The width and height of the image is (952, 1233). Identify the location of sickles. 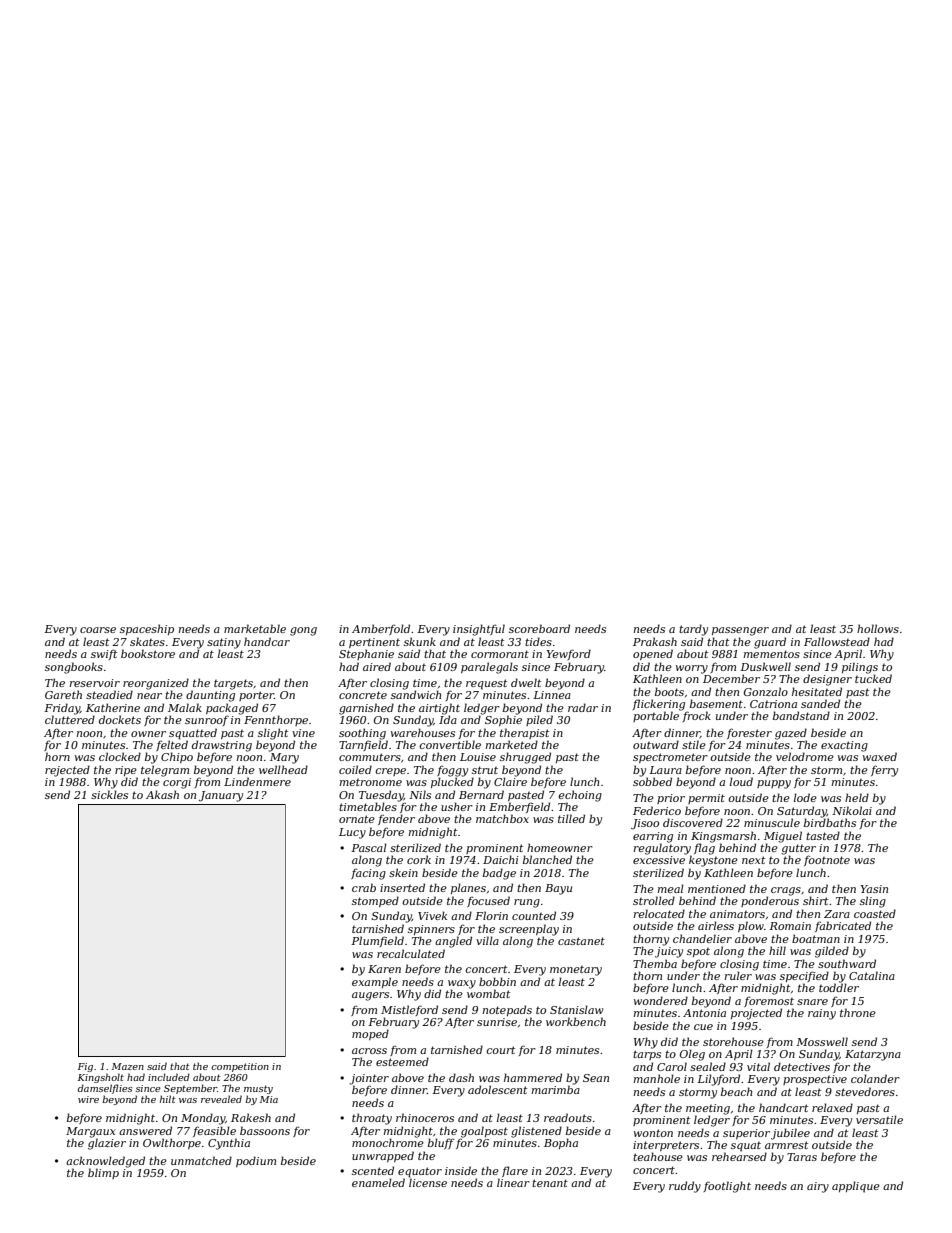
(109, 794).
